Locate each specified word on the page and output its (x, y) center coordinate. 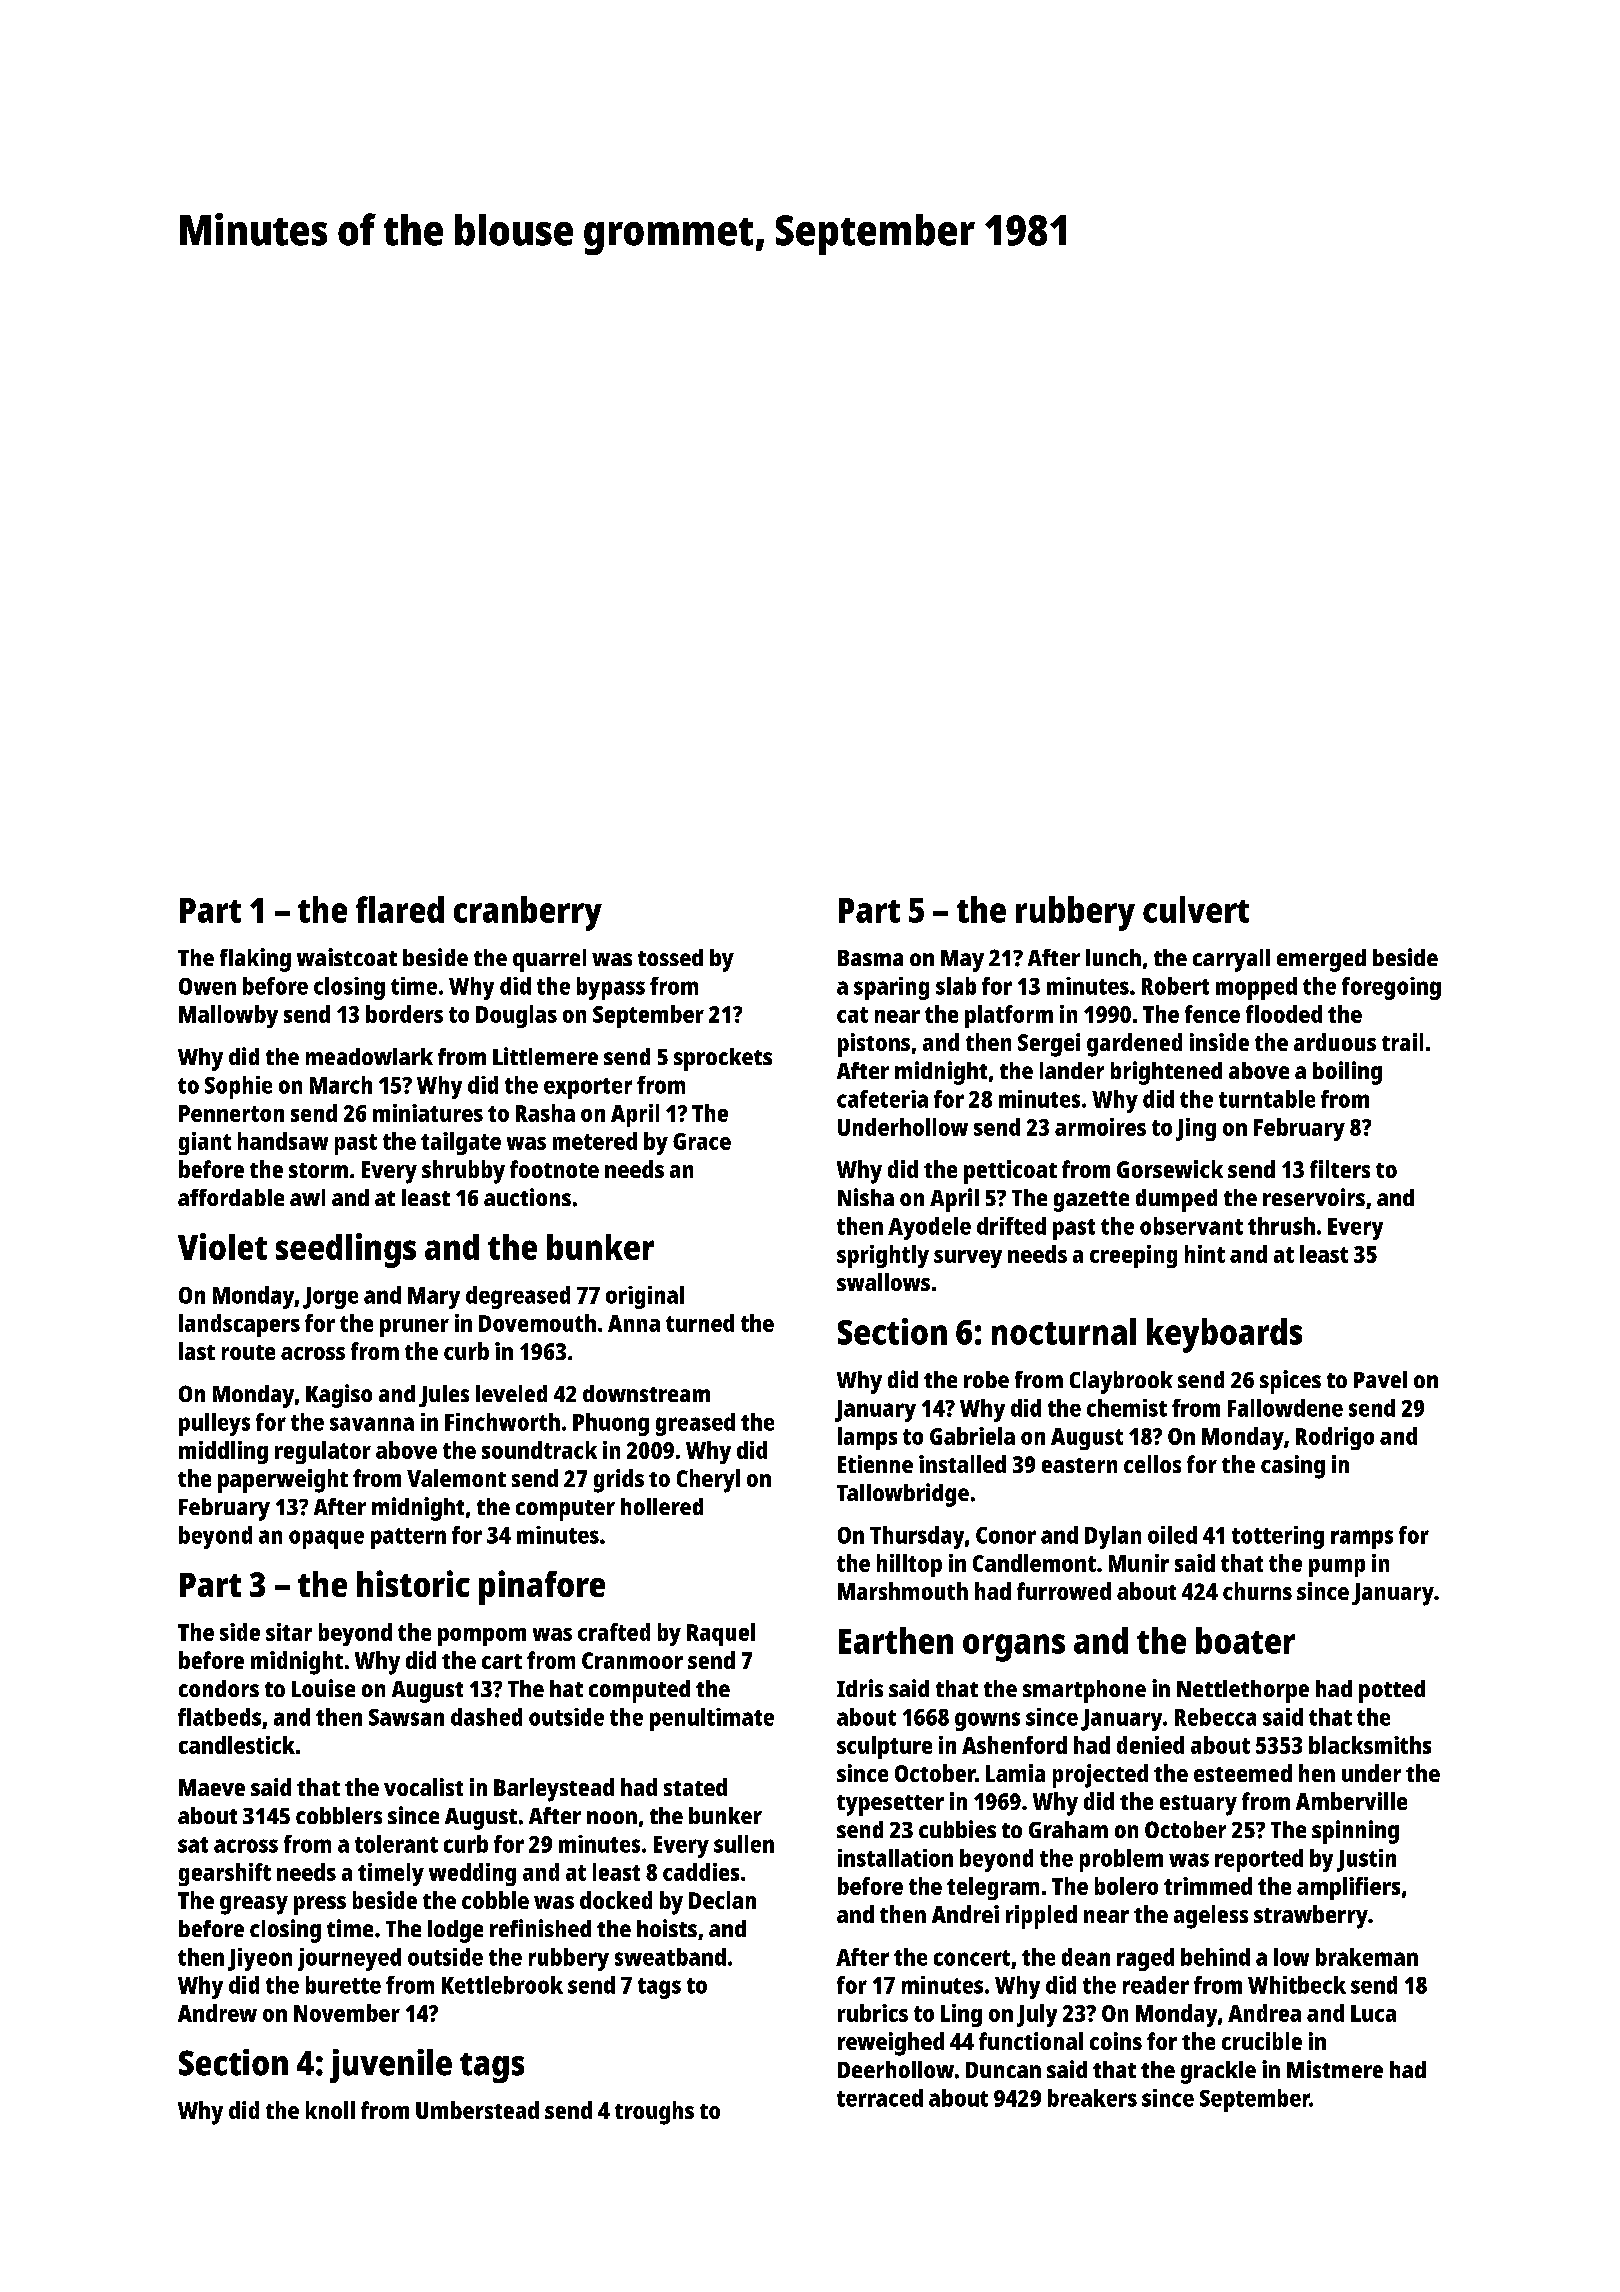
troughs (654, 2113)
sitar (289, 1632)
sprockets (723, 1059)
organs (1014, 1648)
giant (205, 1143)
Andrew (217, 2013)
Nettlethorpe (1243, 1691)
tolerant (396, 1844)
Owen (207, 986)
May (962, 961)
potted (1392, 1691)
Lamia (1015, 1773)
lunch (1113, 957)
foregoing (1391, 988)
